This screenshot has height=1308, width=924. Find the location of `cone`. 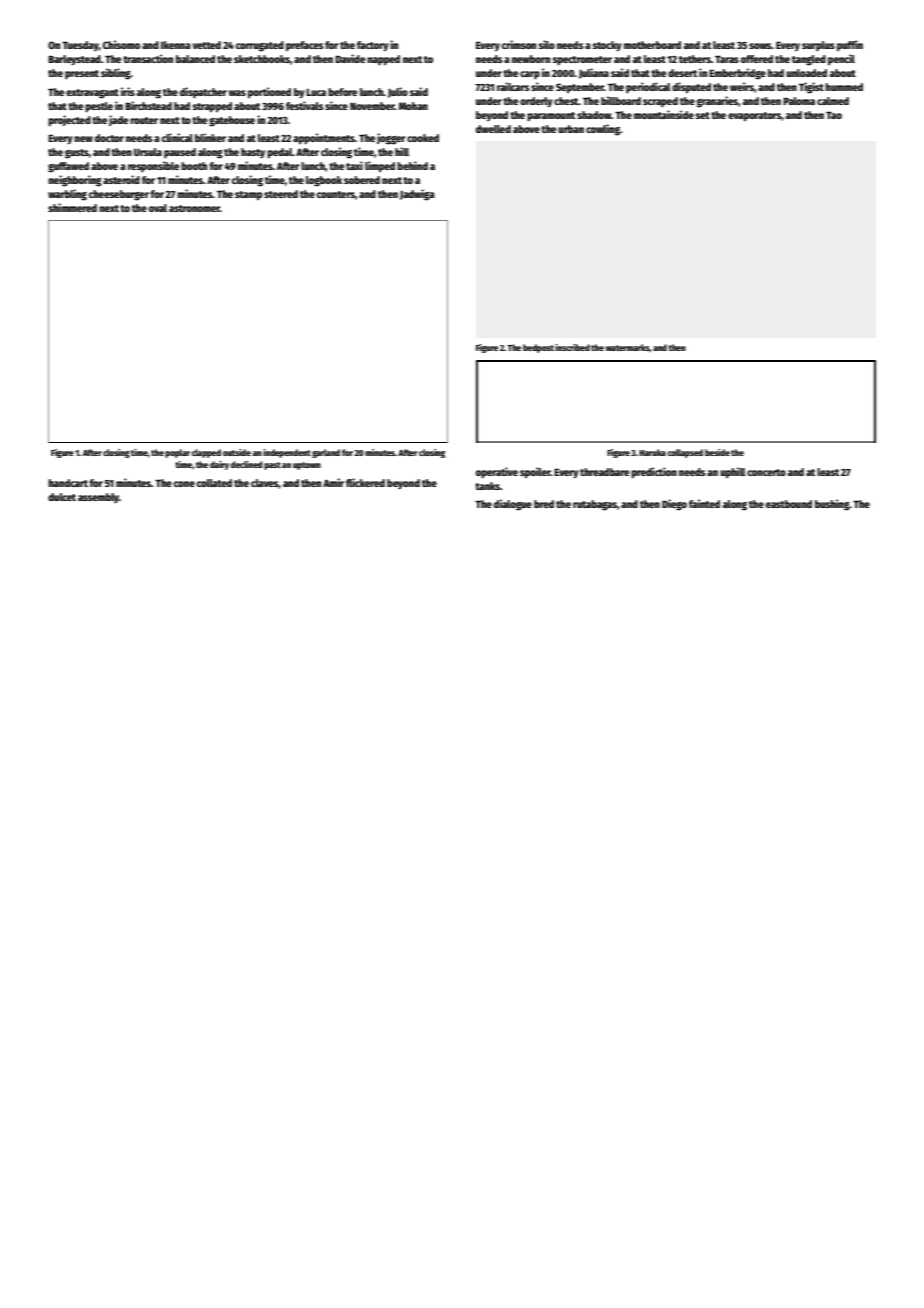

cone is located at coordinates (184, 484).
